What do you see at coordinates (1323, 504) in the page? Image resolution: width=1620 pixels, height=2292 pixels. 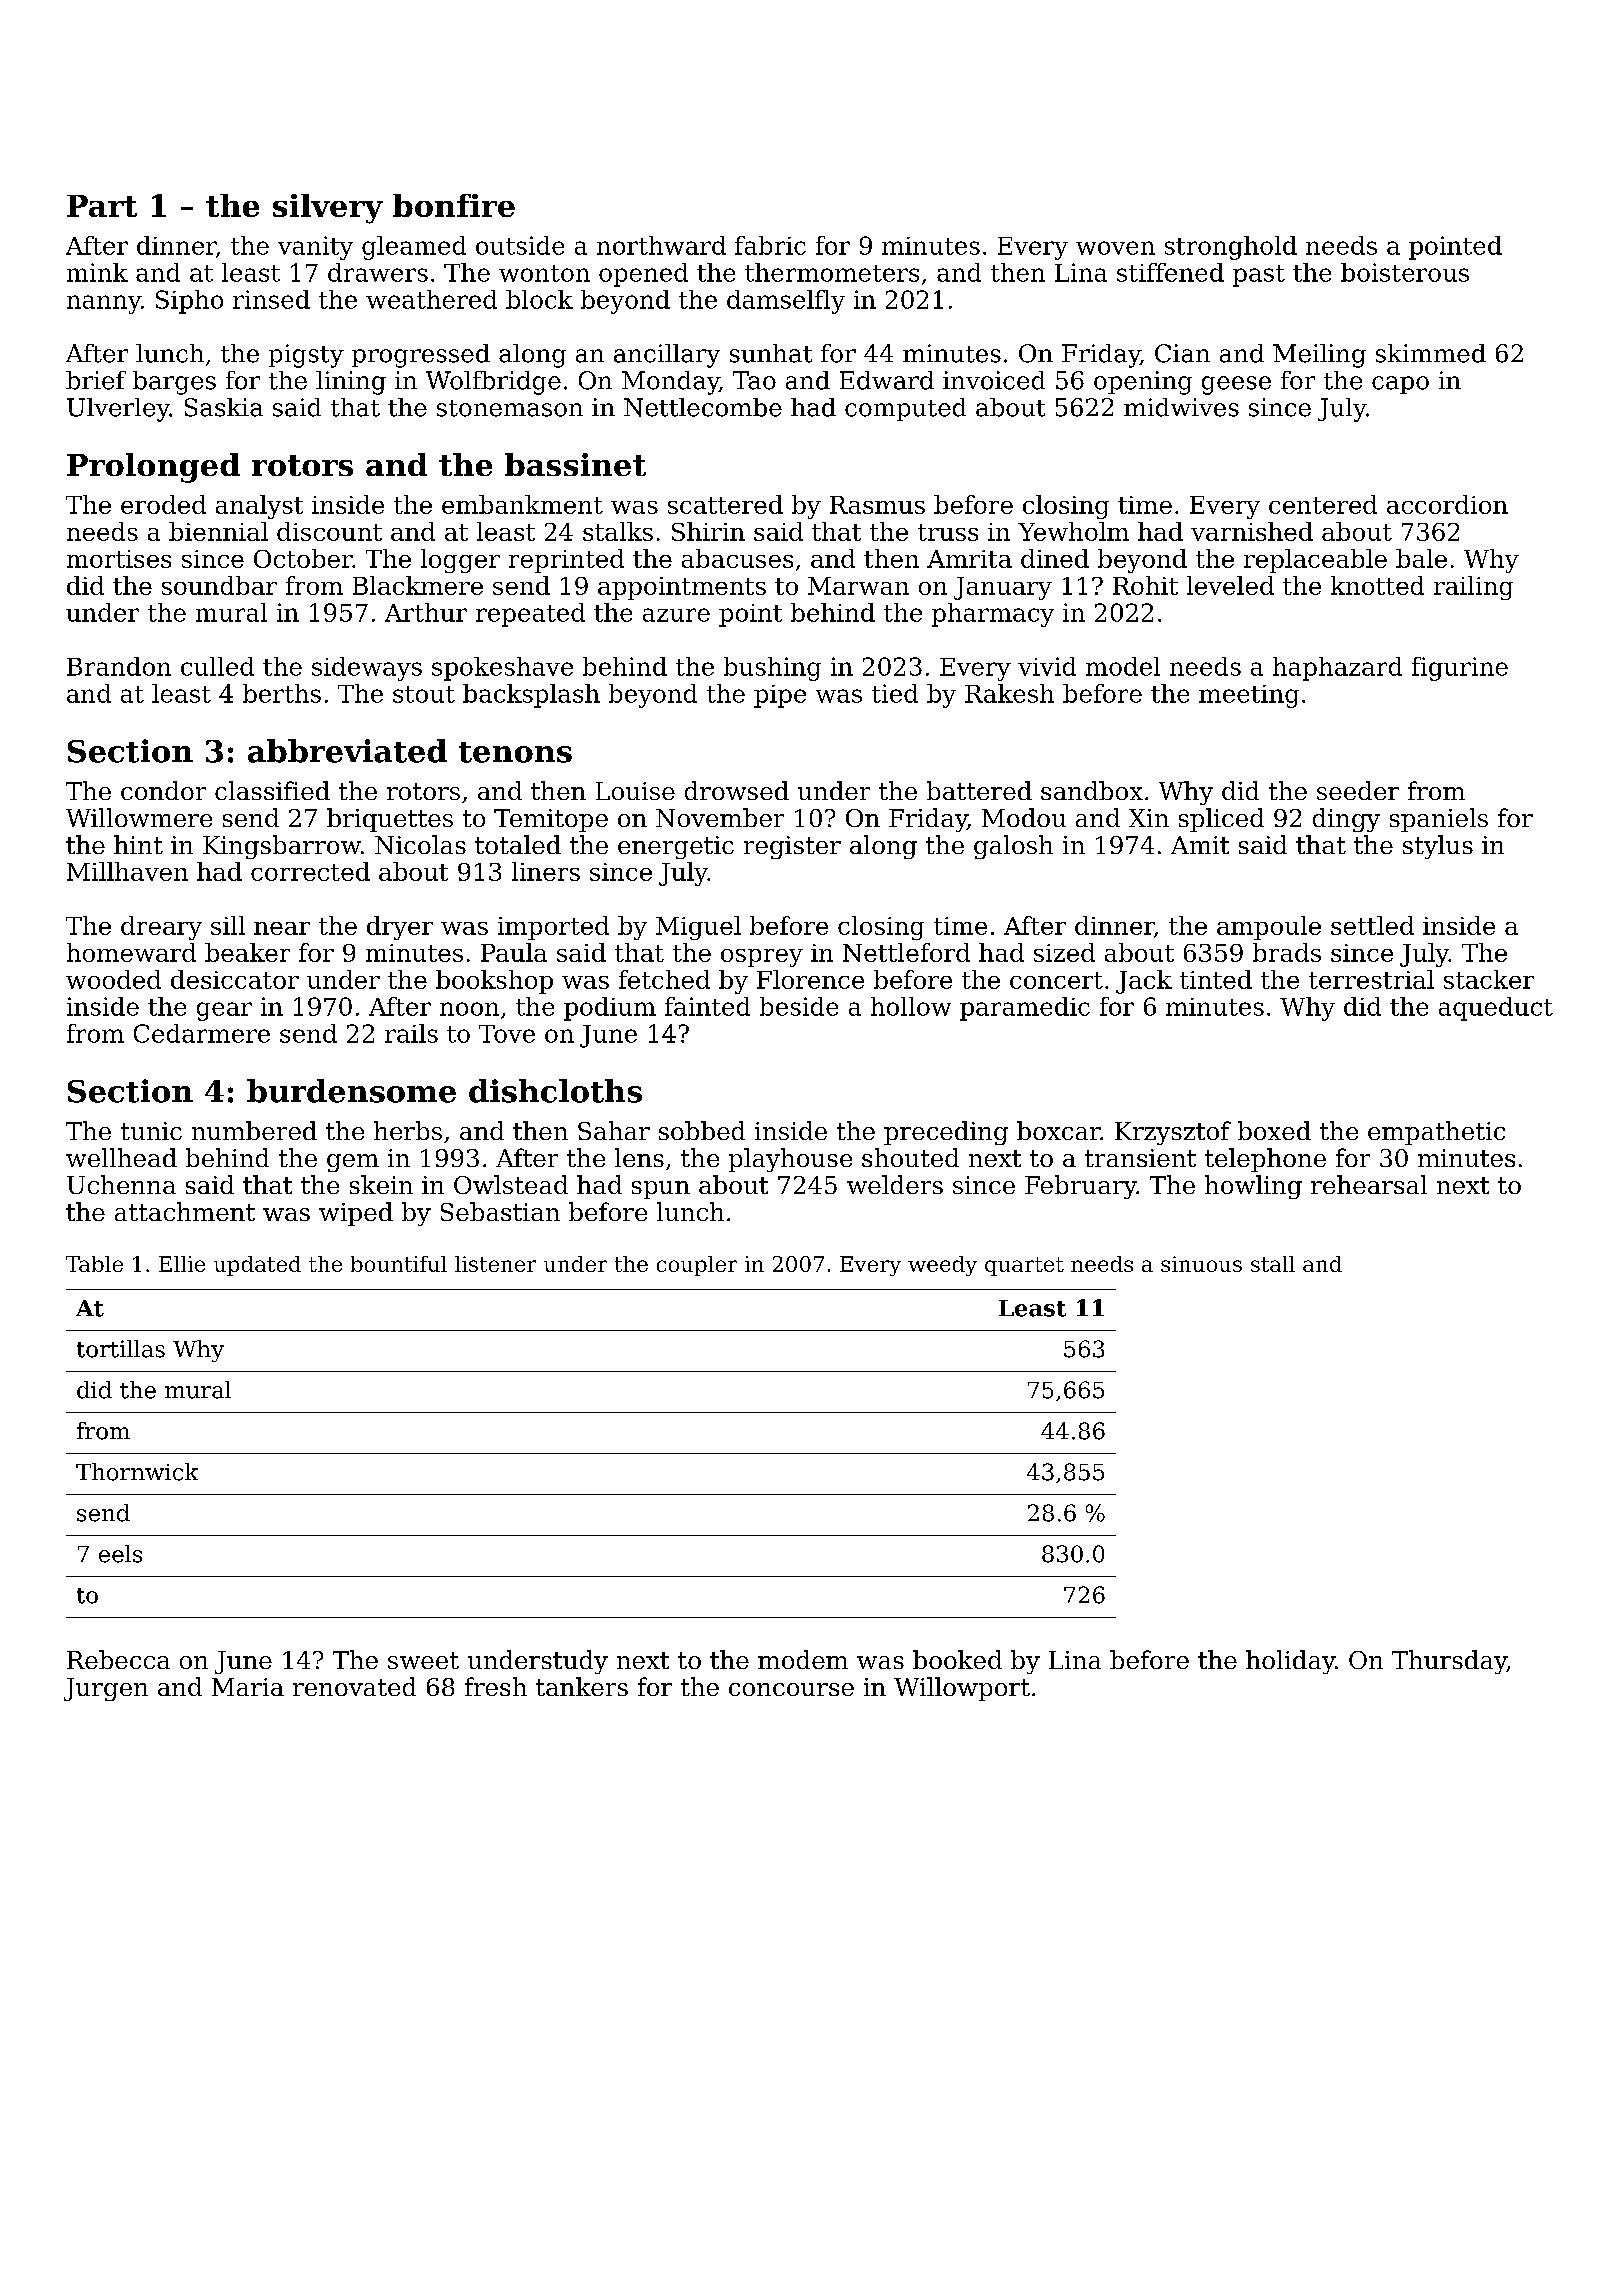 I see `centered` at bounding box center [1323, 504].
